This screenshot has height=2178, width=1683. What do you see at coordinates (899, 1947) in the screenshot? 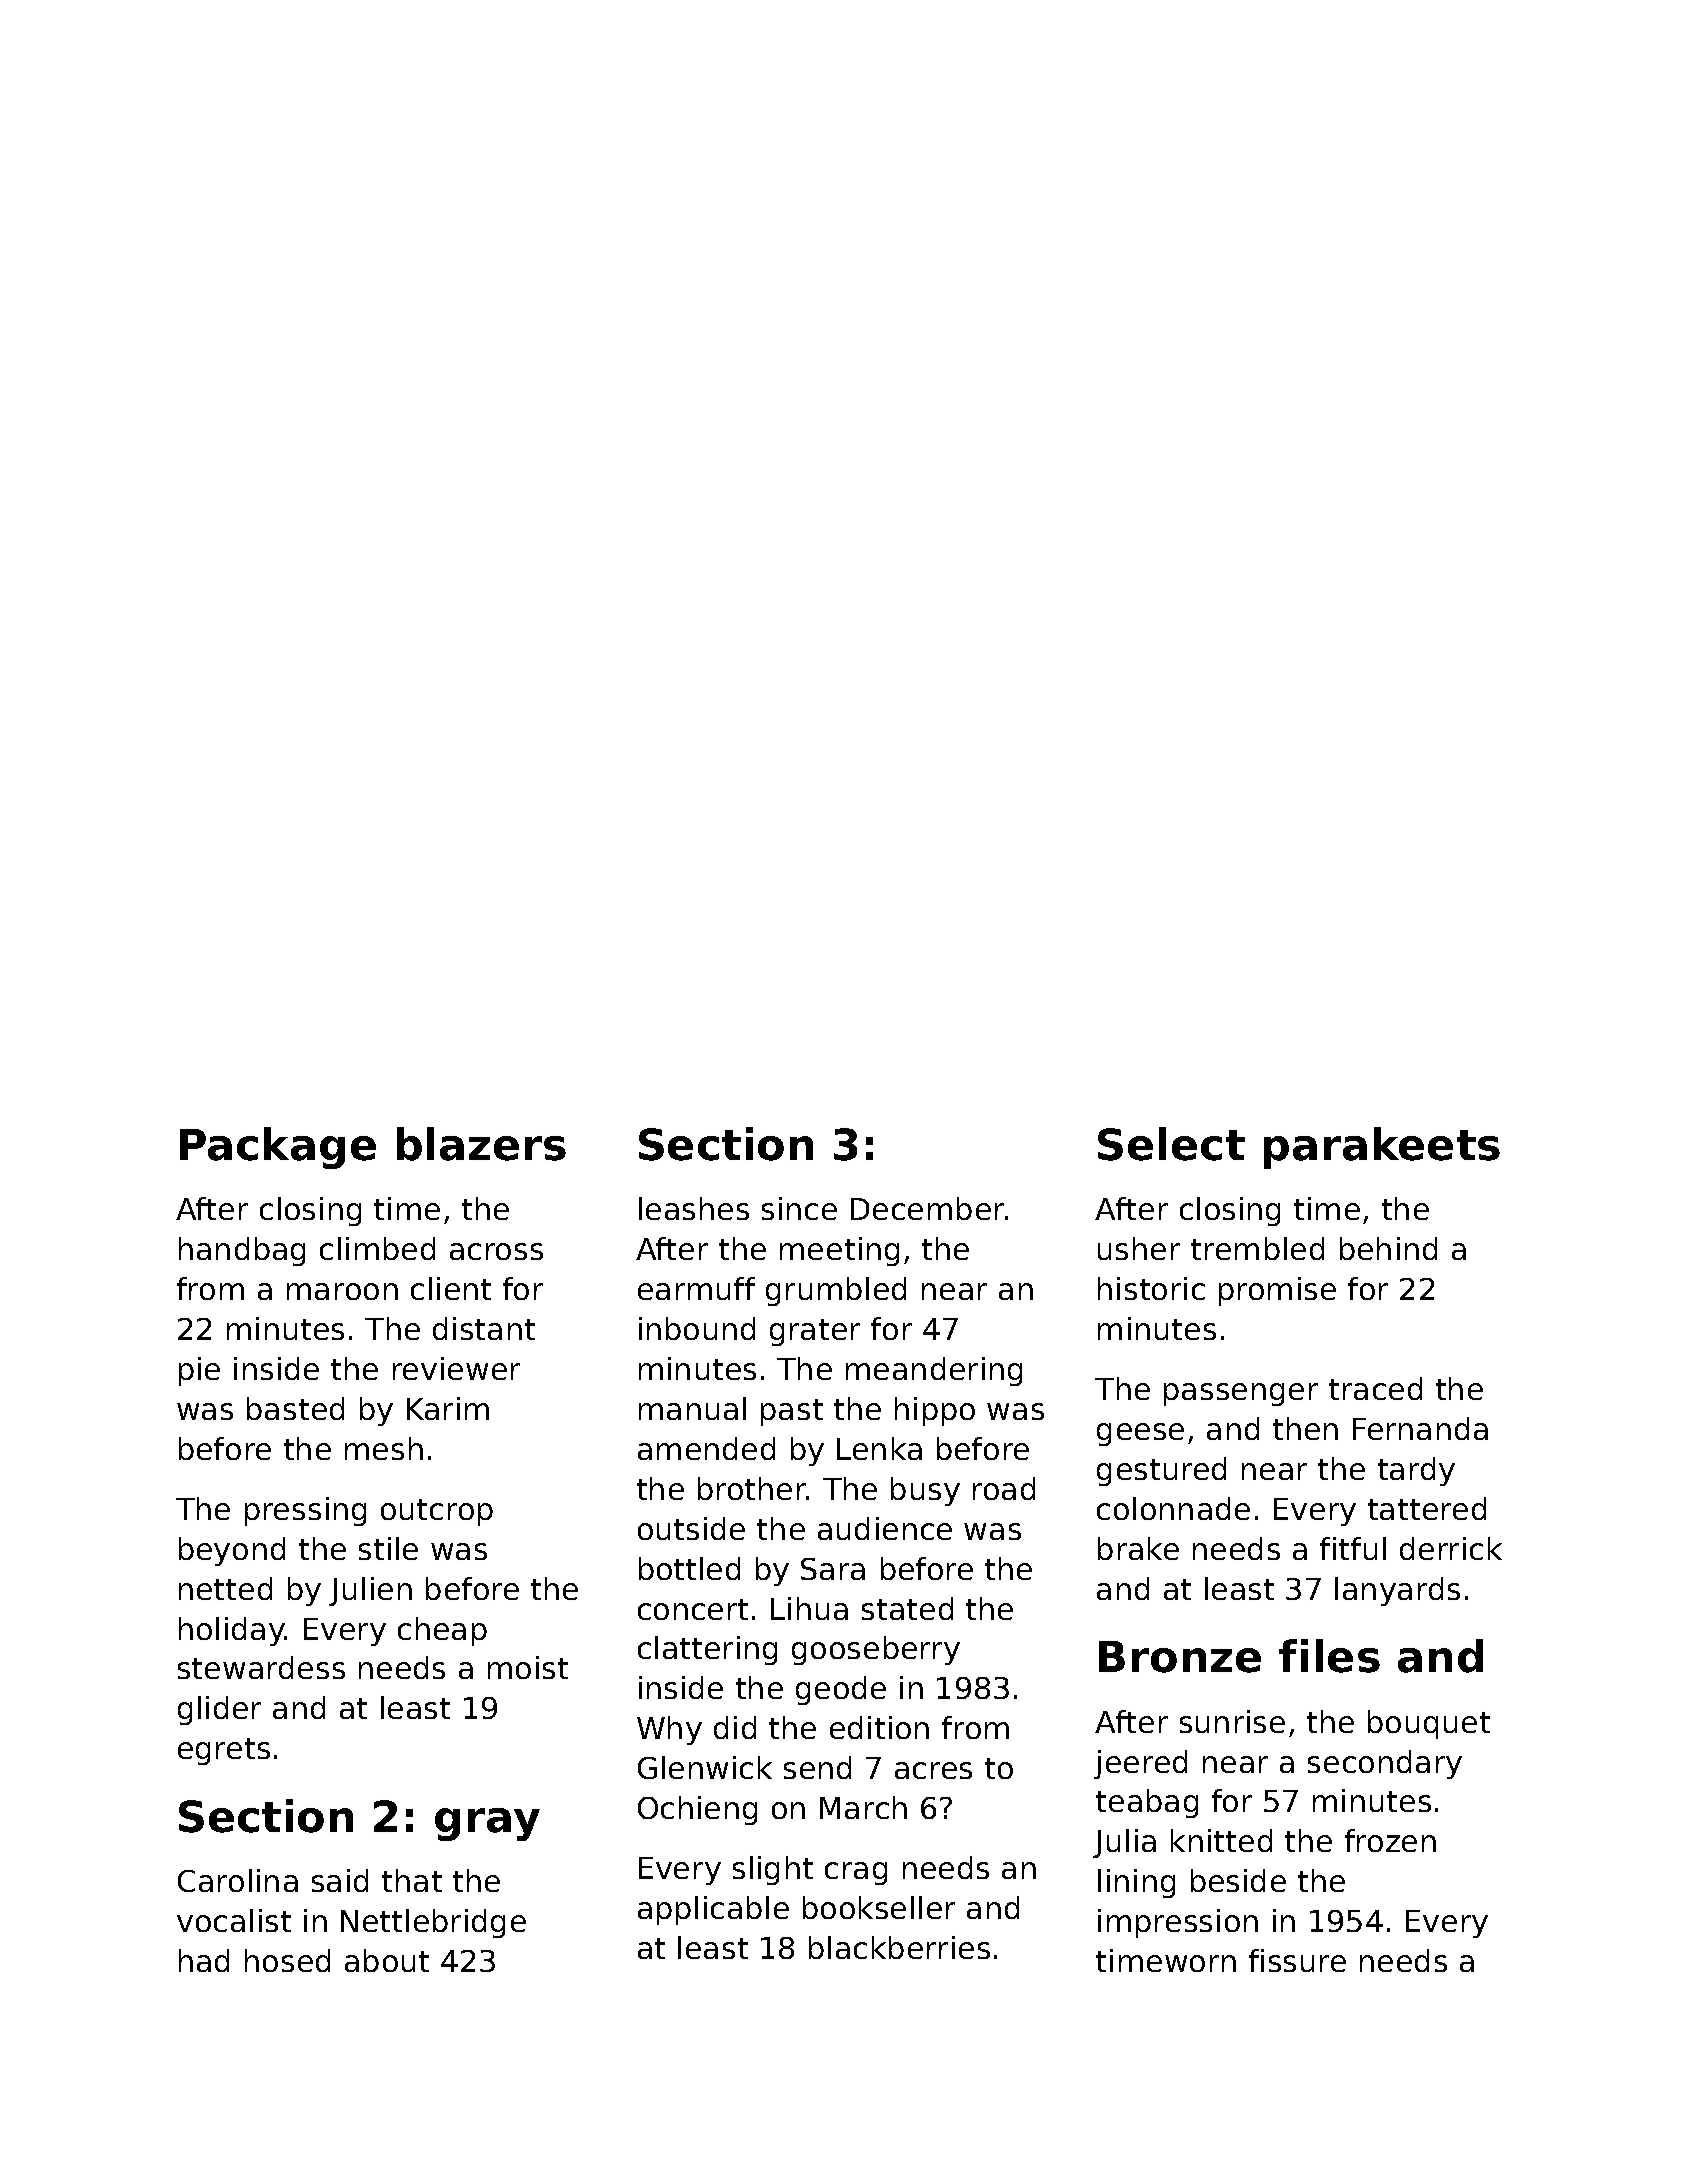
I see `blackberries` at bounding box center [899, 1947].
